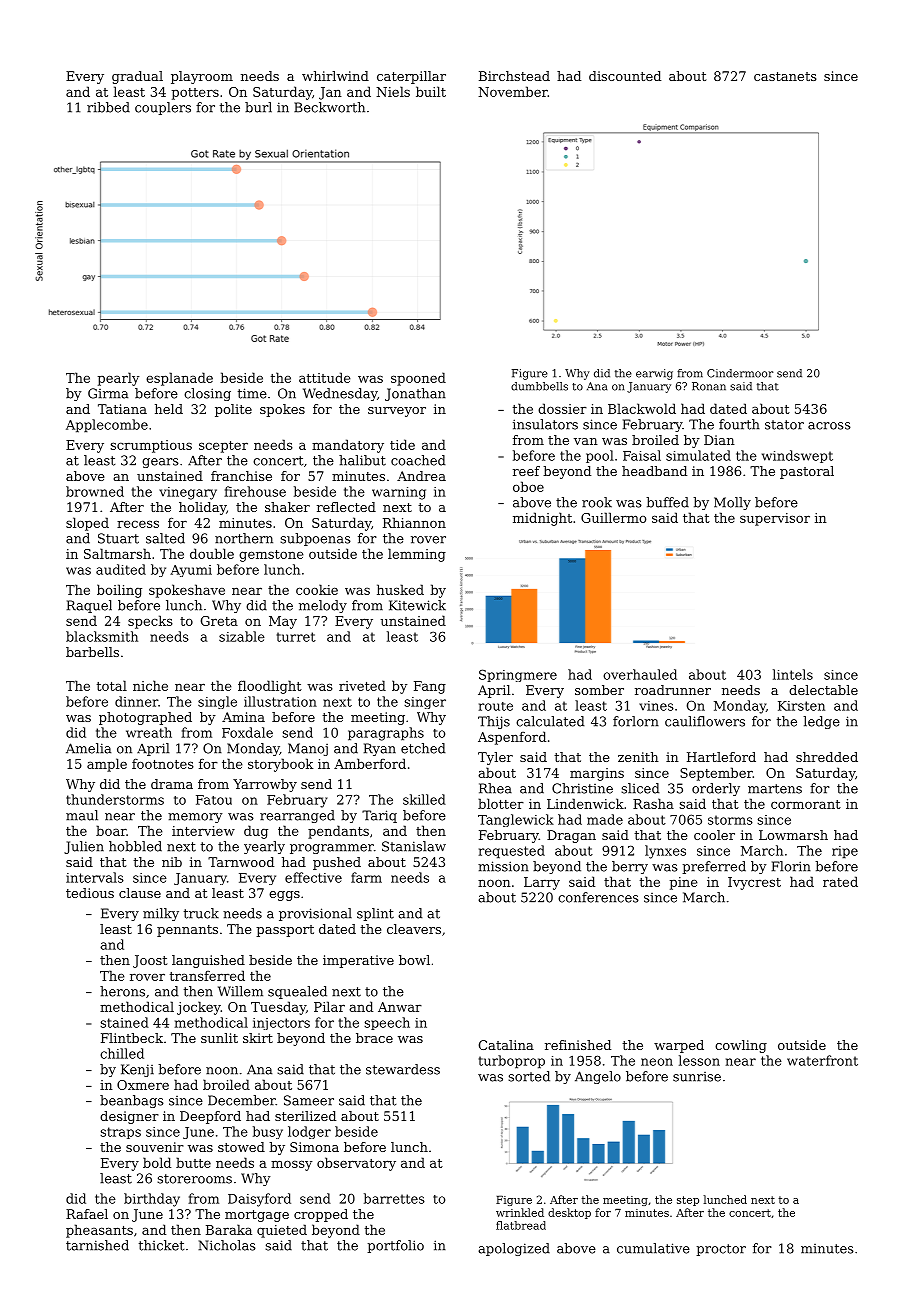 The image size is (924, 1308). Describe the element at coordinates (108, 107) in the page. I see `ribbed` at that location.
